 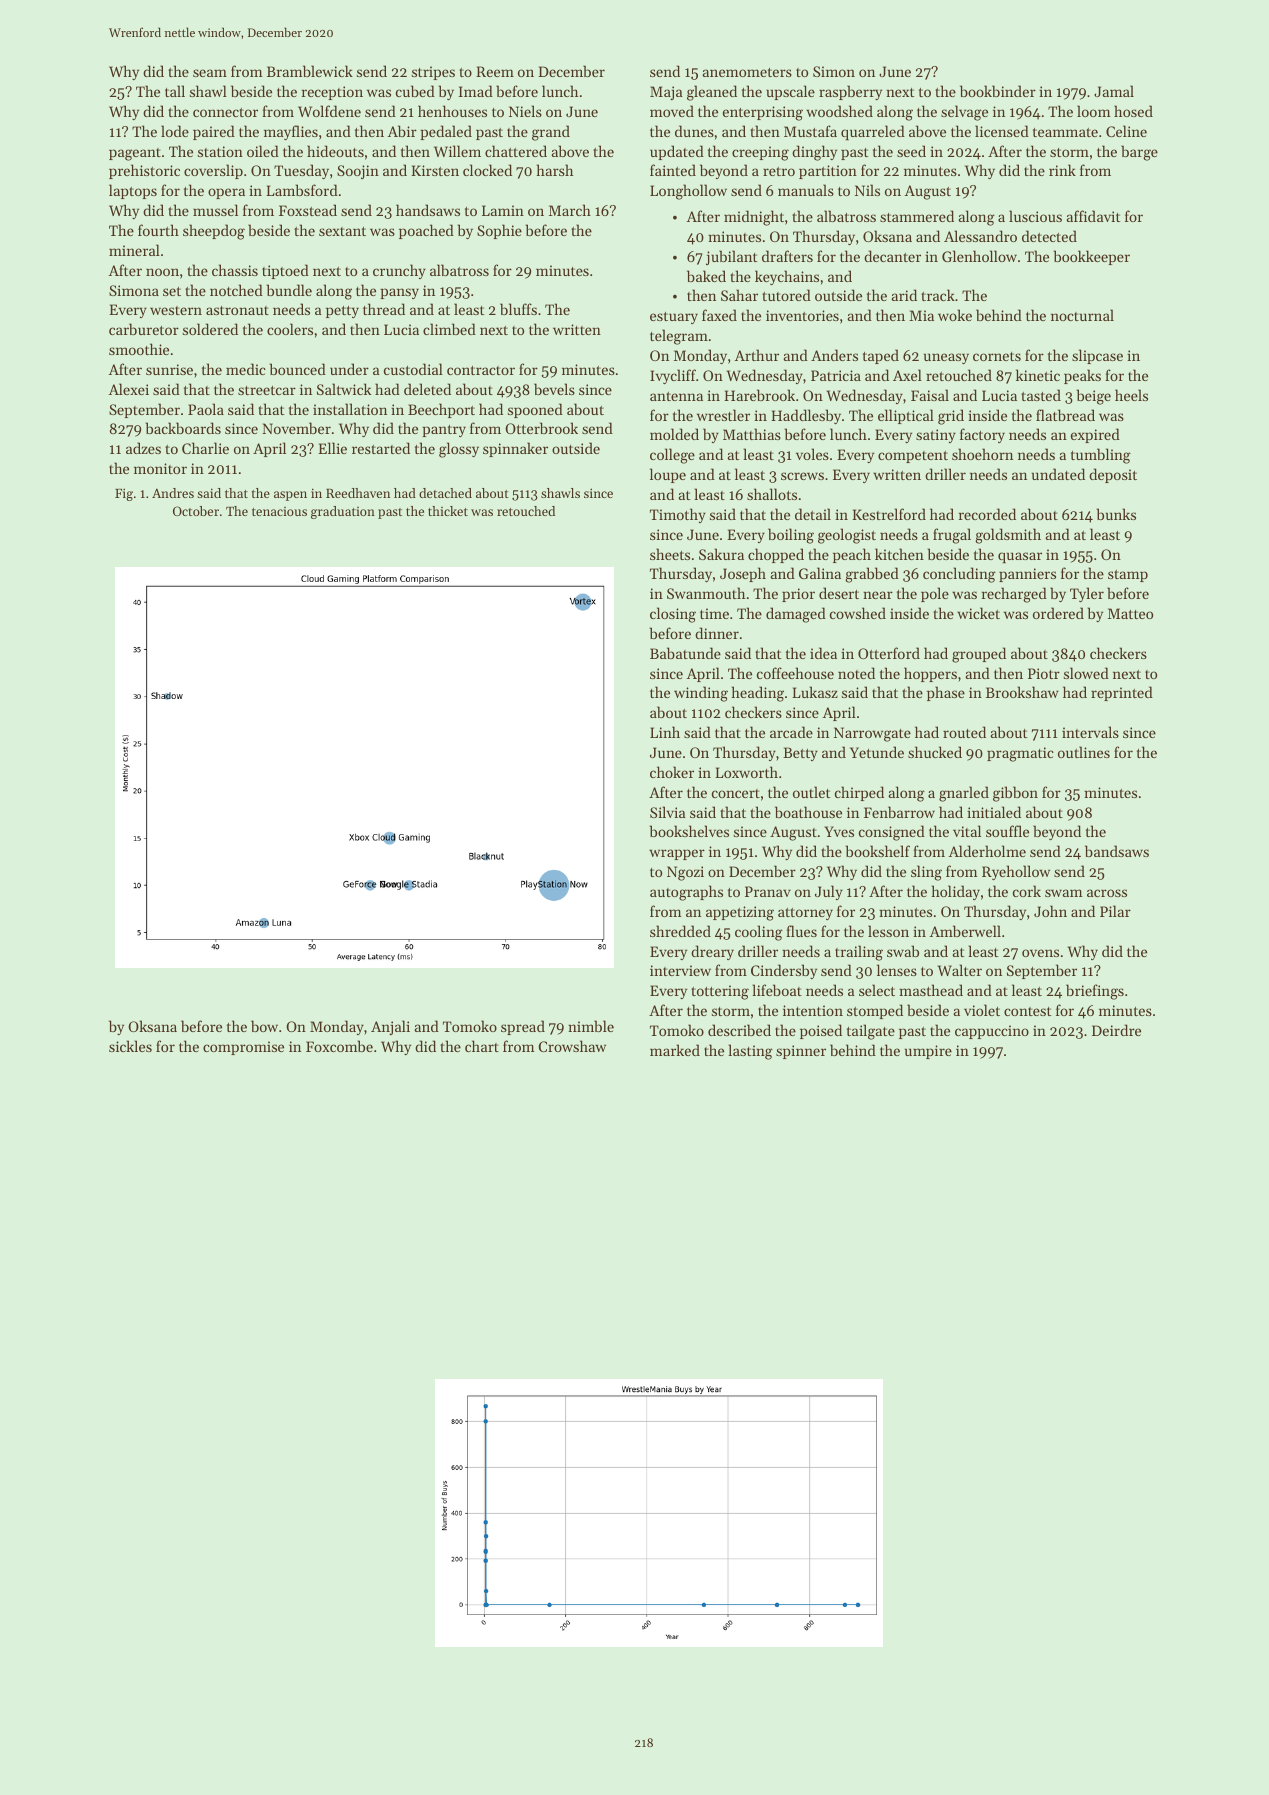 I want to click on loom, so click(x=1094, y=111).
